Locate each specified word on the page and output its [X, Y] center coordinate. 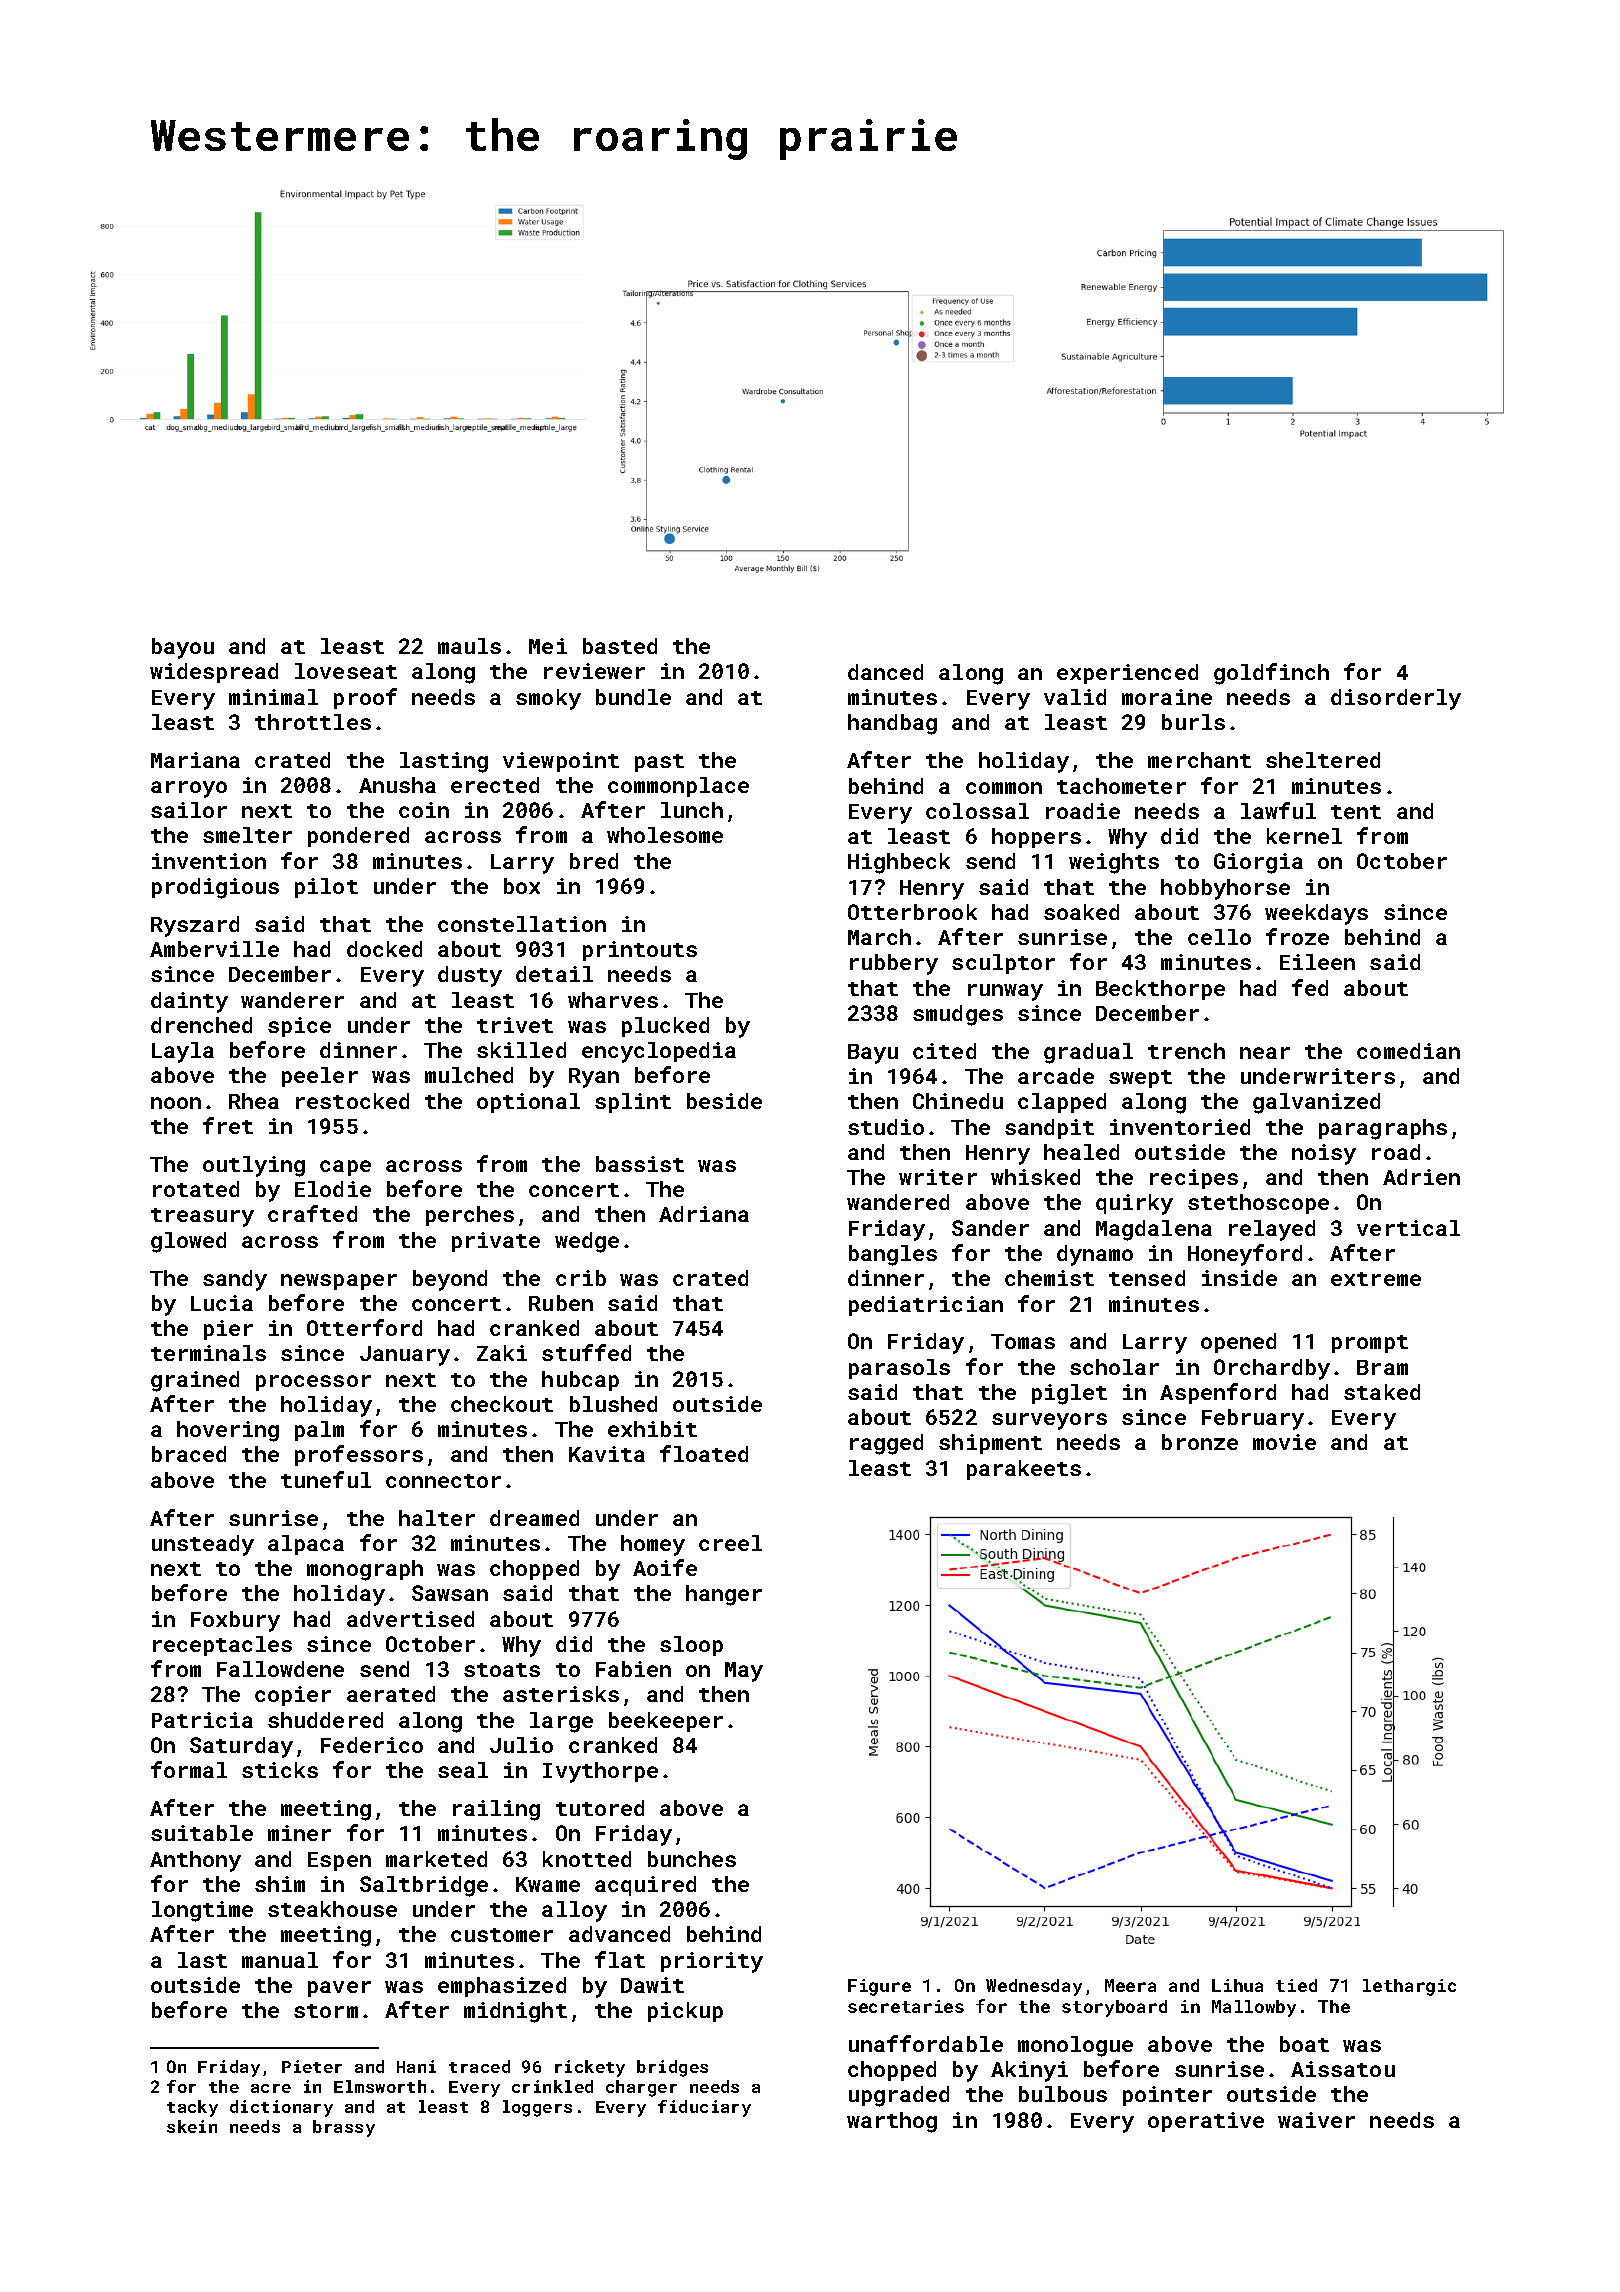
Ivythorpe [600, 1772]
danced [885, 672]
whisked [1035, 1177]
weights [1114, 863]
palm [319, 1431]
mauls [469, 646]
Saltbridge [424, 1886]
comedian [1408, 1051]
